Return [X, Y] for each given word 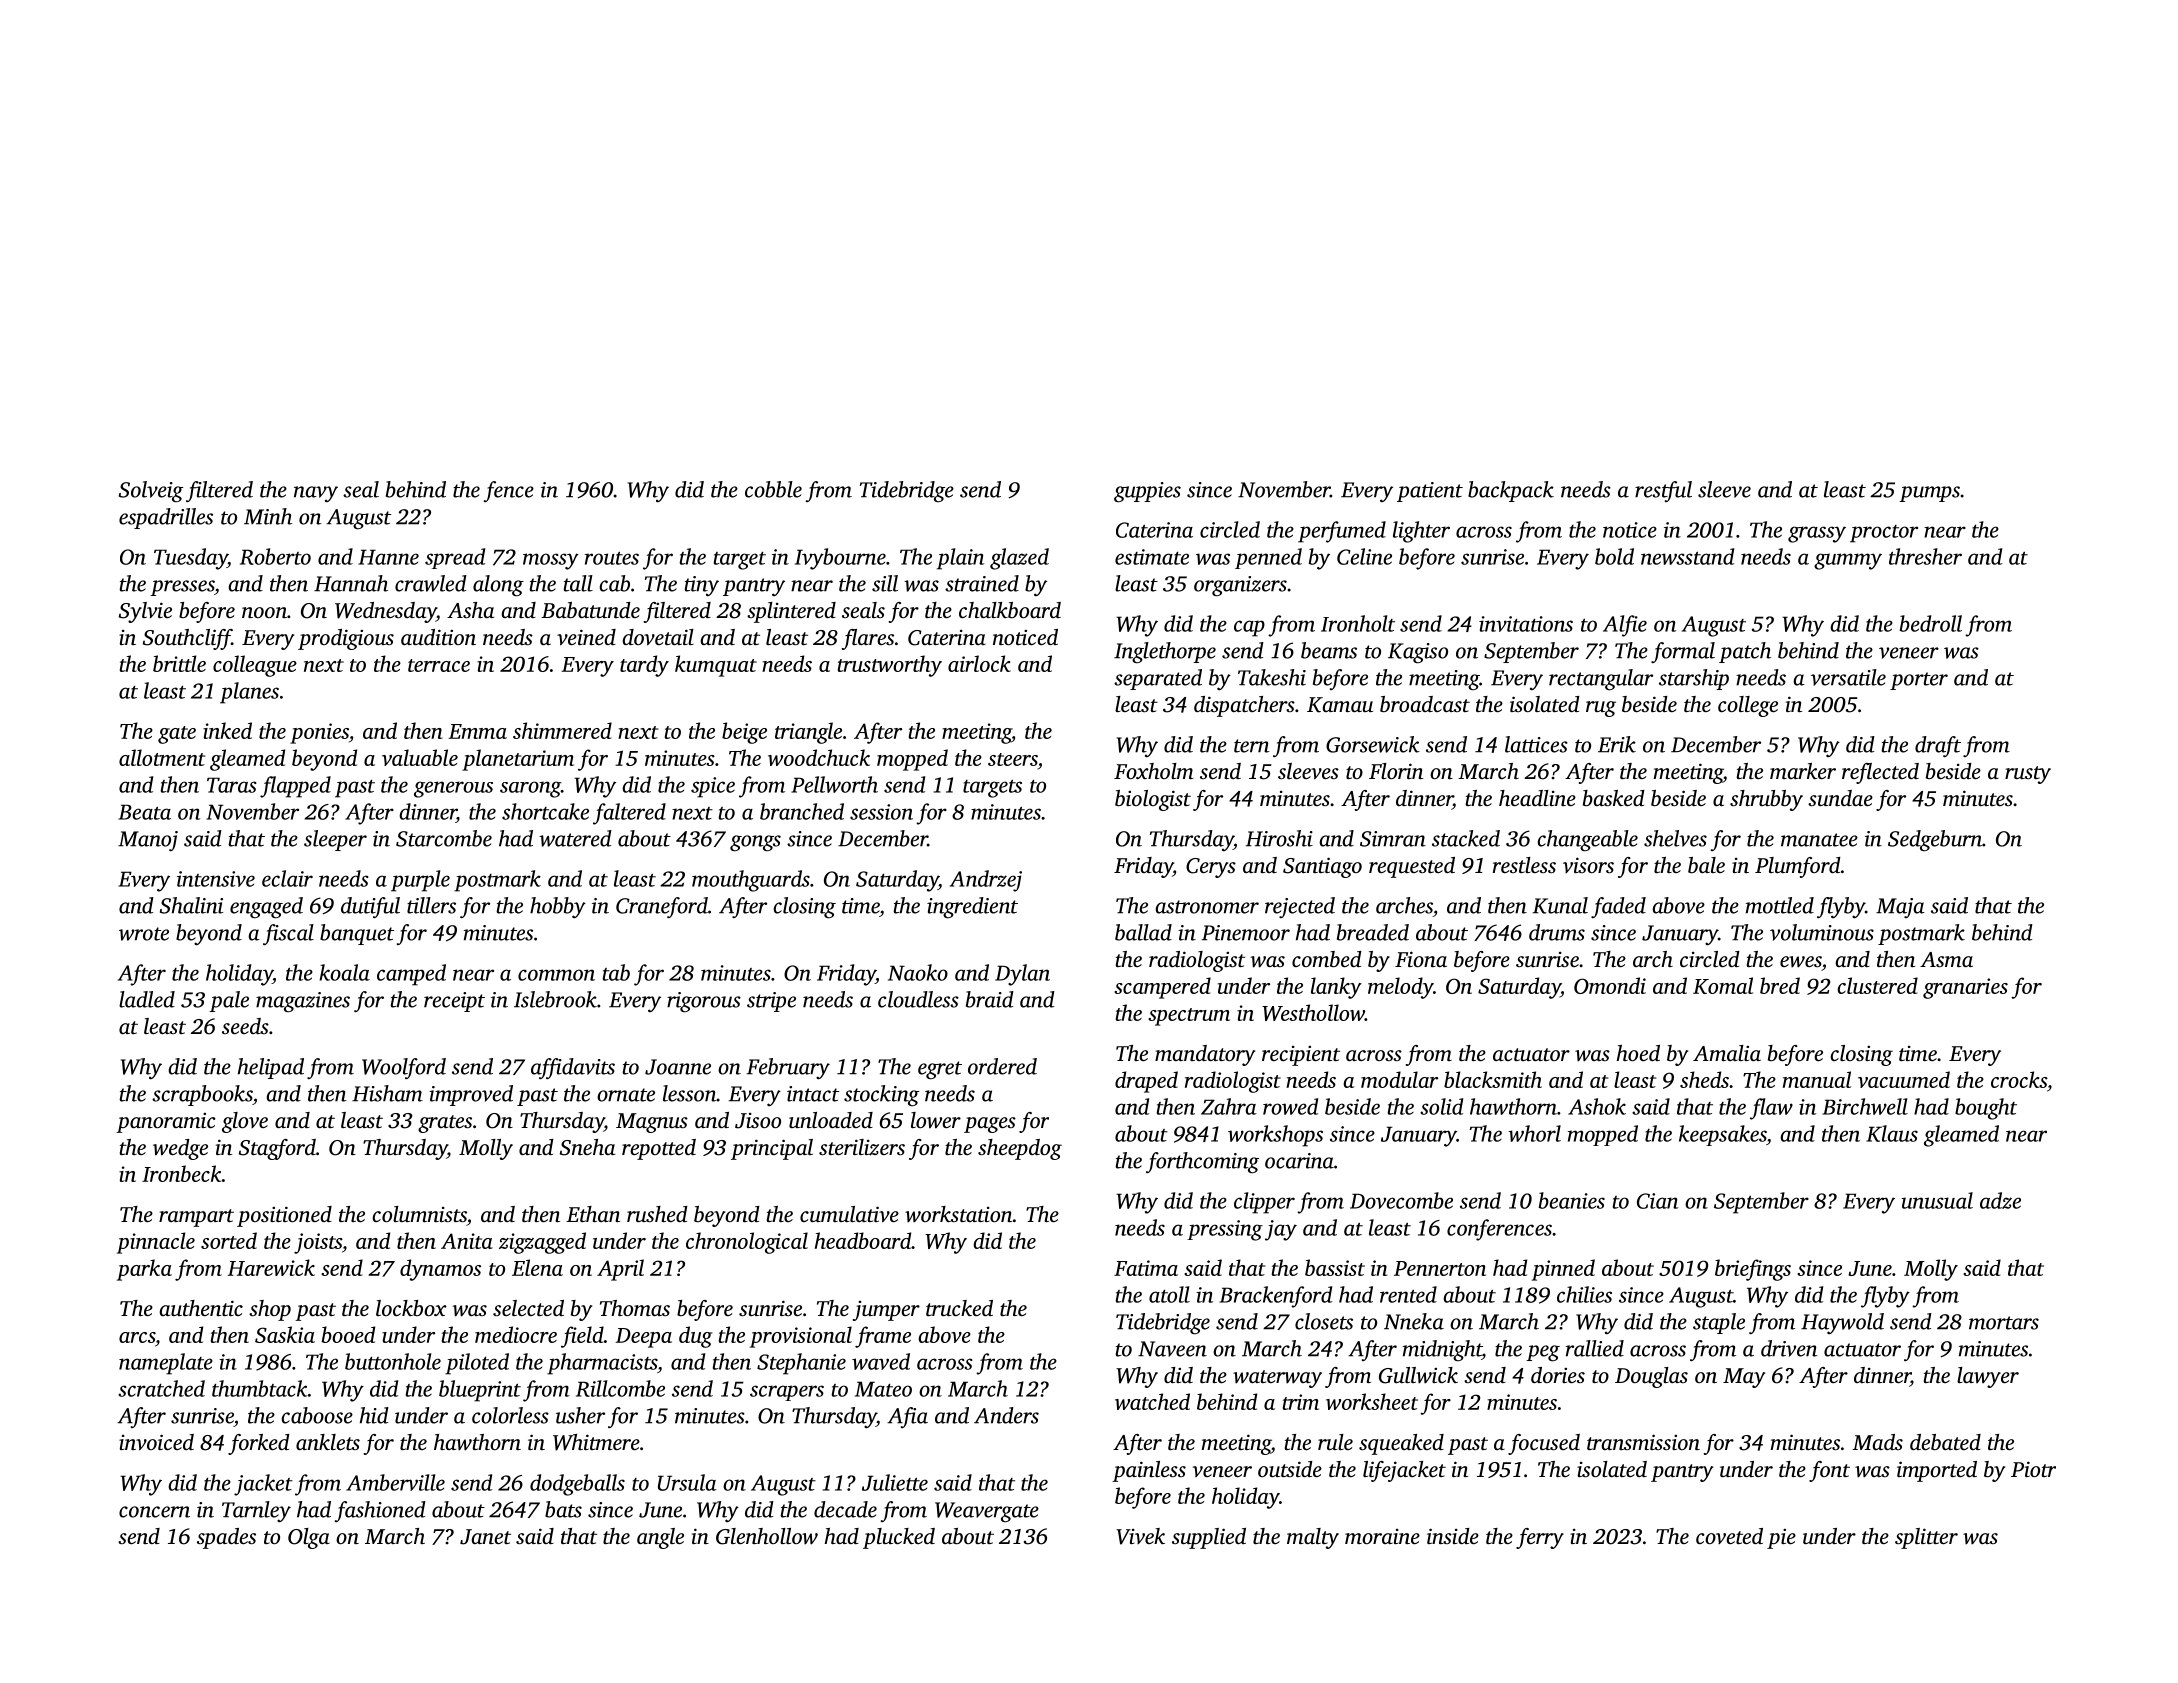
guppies [1147, 492]
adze [2000, 1200]
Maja [1900, 908]
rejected [1300, 907]
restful [1663, 491]
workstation [958, 1214]
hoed [1638, 1053]
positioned [284, 1216]
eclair [287, 878]
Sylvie [145, 612]
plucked [899, 1538]
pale [229, 1001]
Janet [485, 1537]
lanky [1336, 988]
